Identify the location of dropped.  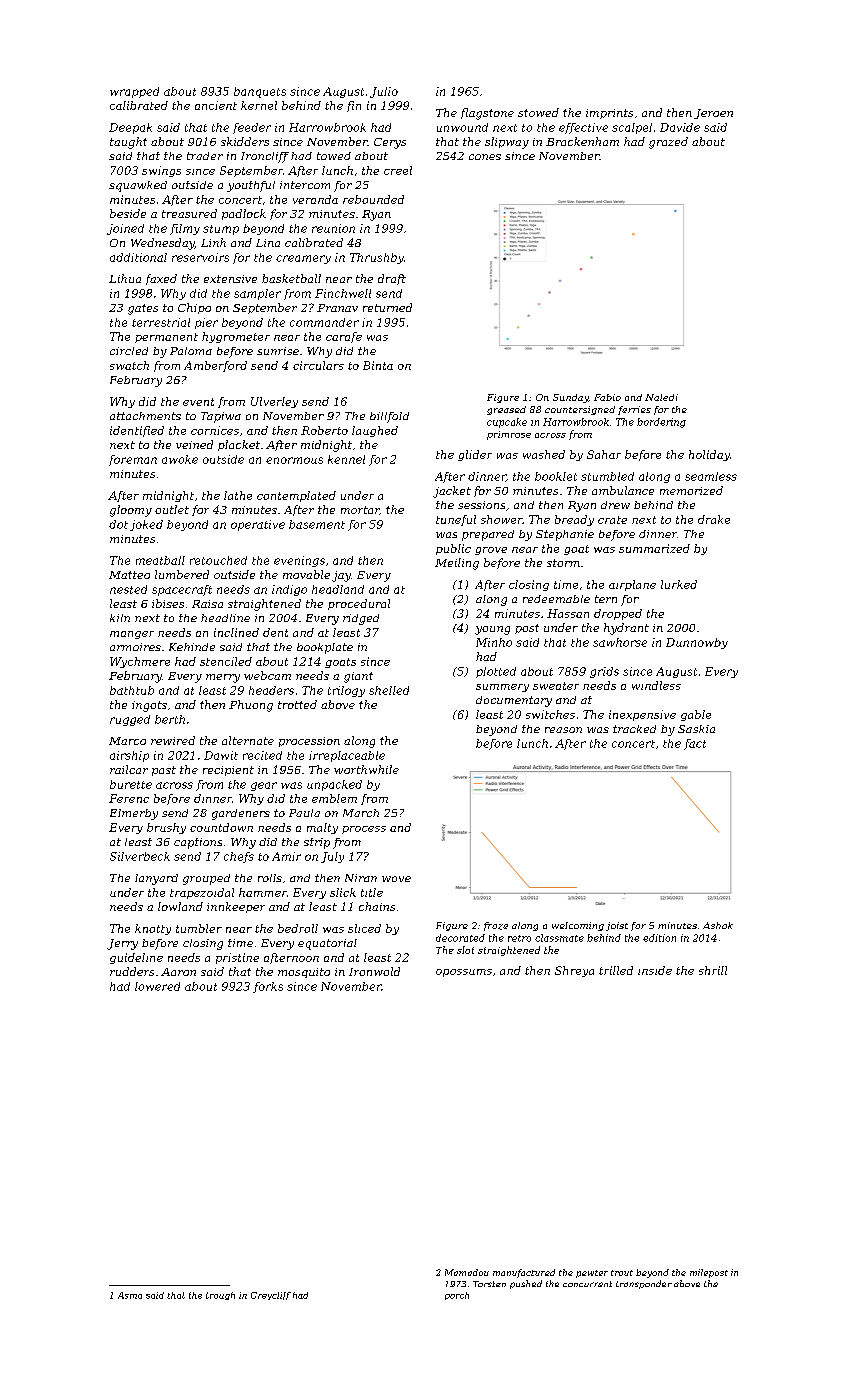
(618, 614).
